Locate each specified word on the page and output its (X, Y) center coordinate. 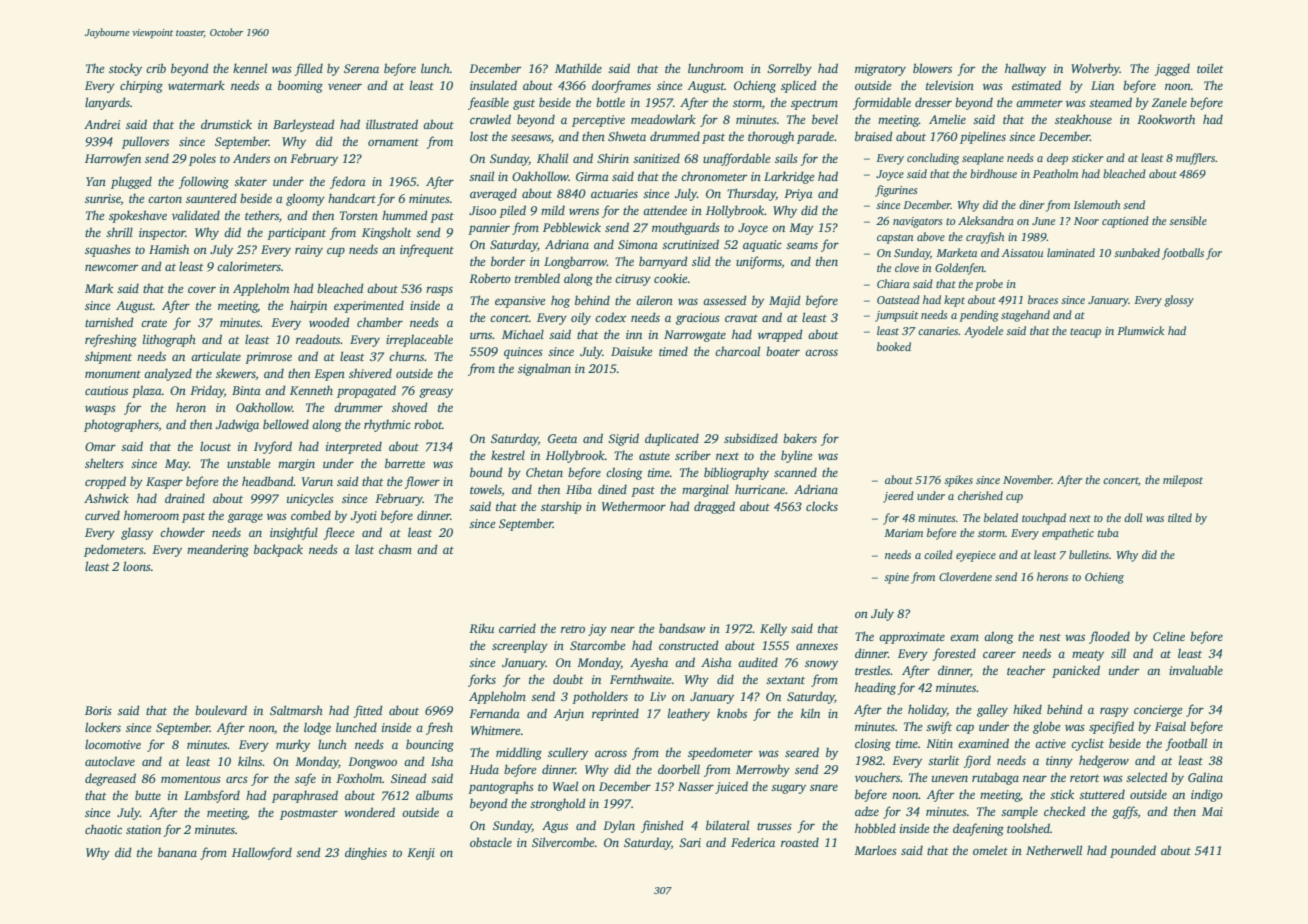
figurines (896, 191)
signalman (544, 369)
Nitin (939, 743)
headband (268, 481)
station (143, 829)
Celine (1169, 636)
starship (561, 507)
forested (954, 654)
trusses (774, 826)
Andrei (102, 124)
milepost (1183, 481)
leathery (689, 714)
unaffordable (736, 159)
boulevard (221, 710)
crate (154, 323)
